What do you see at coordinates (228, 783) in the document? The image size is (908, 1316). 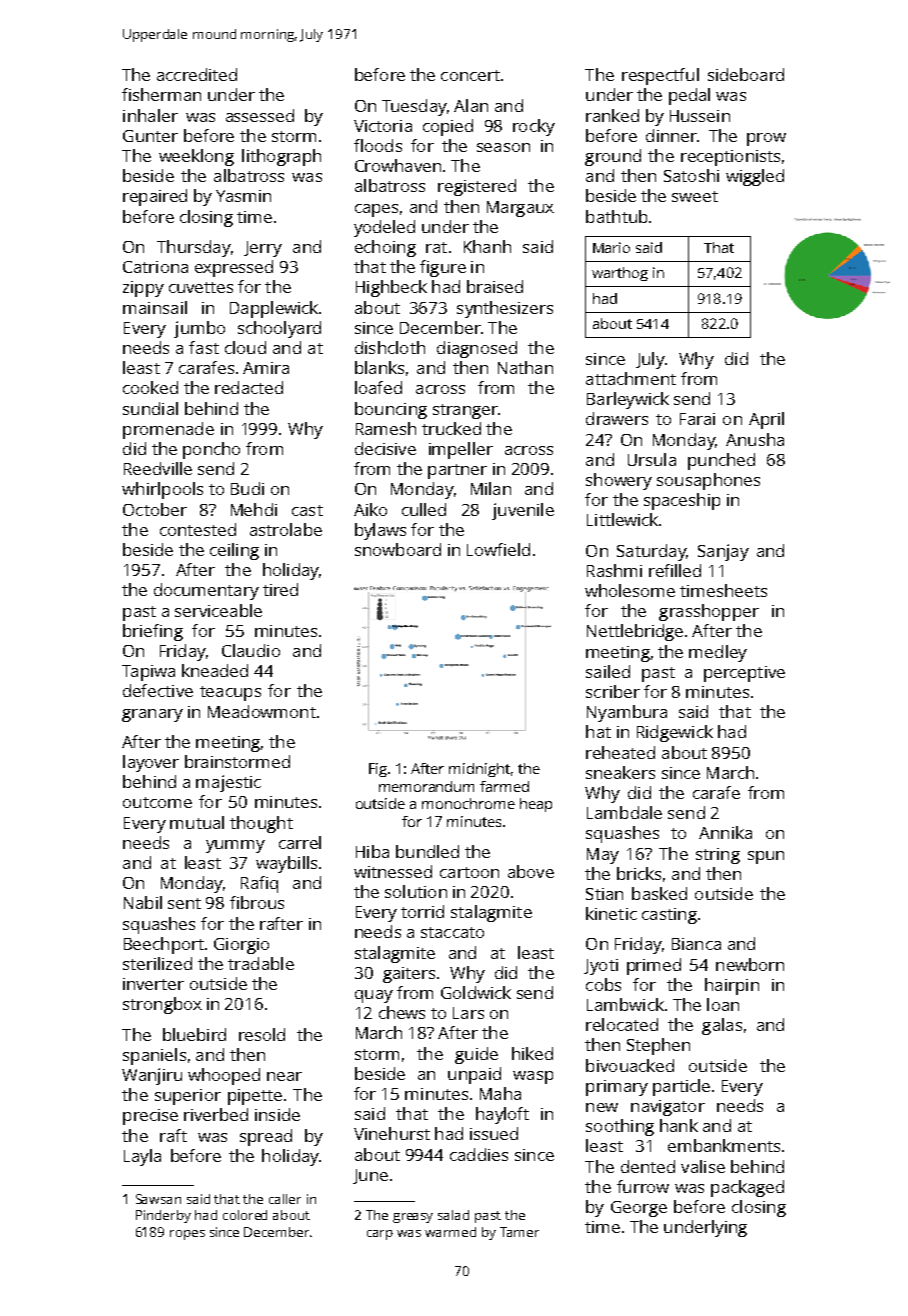 I see `majestic` at bounding box center [228, 783].
